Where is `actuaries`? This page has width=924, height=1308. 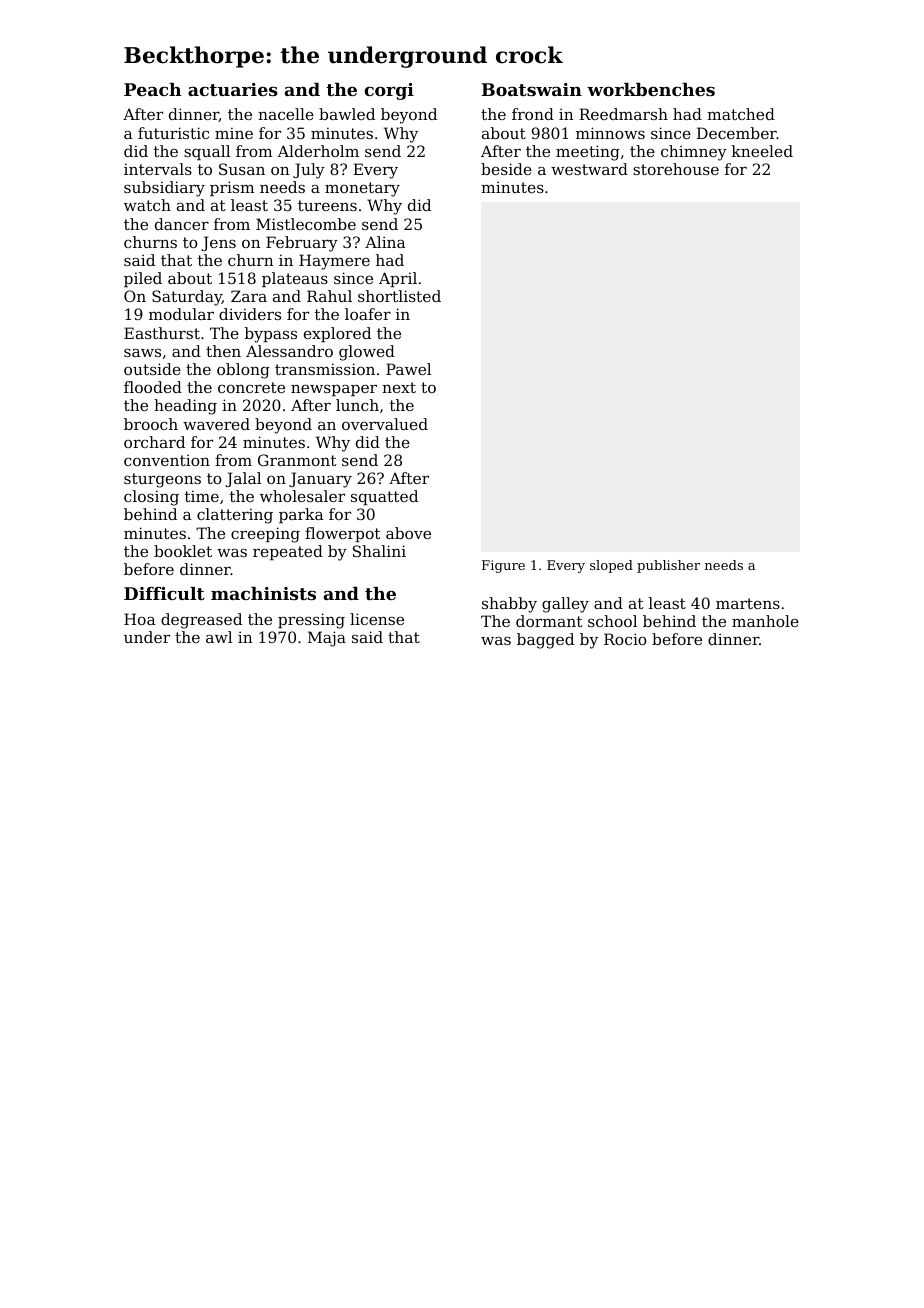
actuaries is located at coordinates (233, 89).
